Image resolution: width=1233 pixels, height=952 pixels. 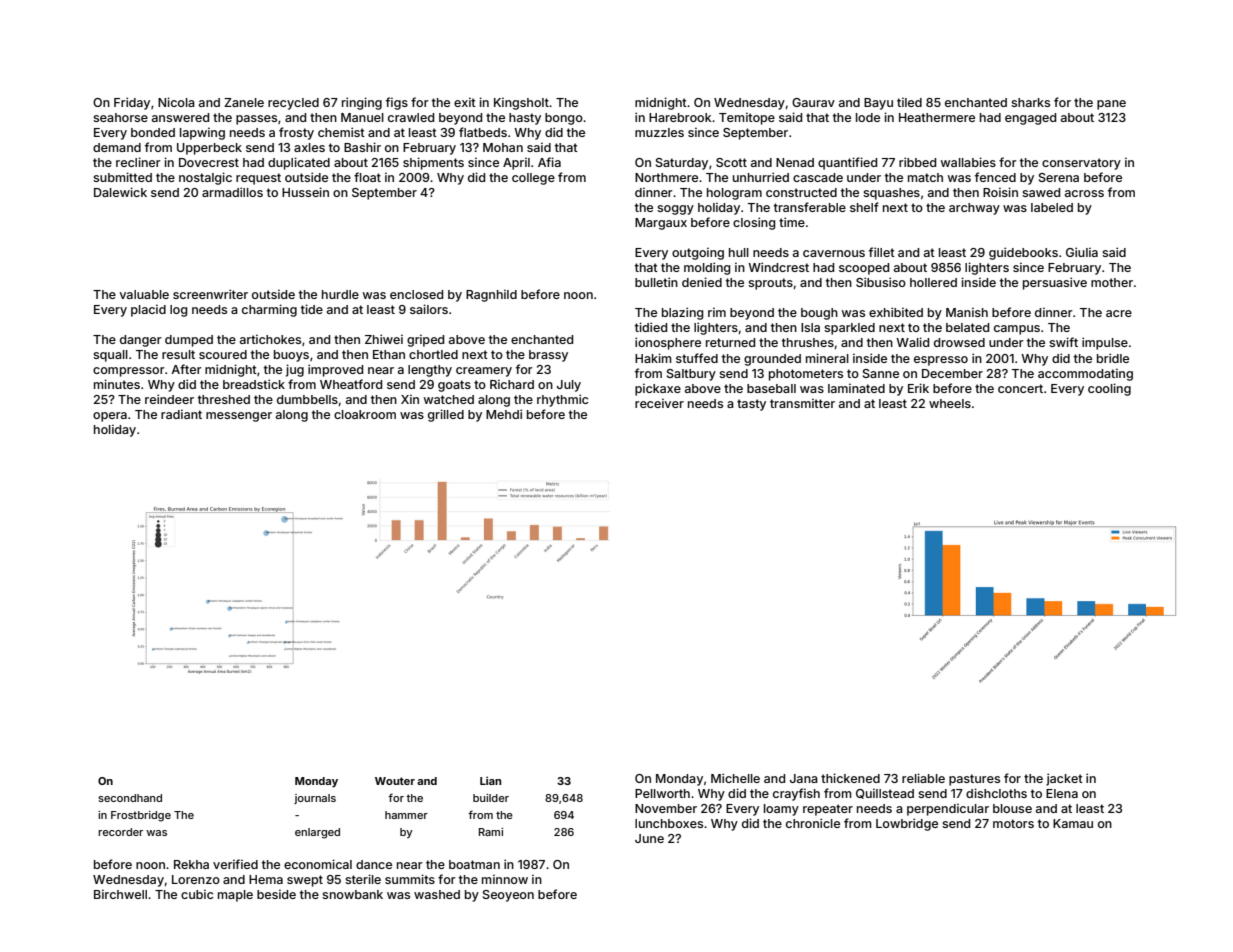 What do you see at coordinates (909, 102) in the document?
I see `tiled` at bounding box center [909, 102].
